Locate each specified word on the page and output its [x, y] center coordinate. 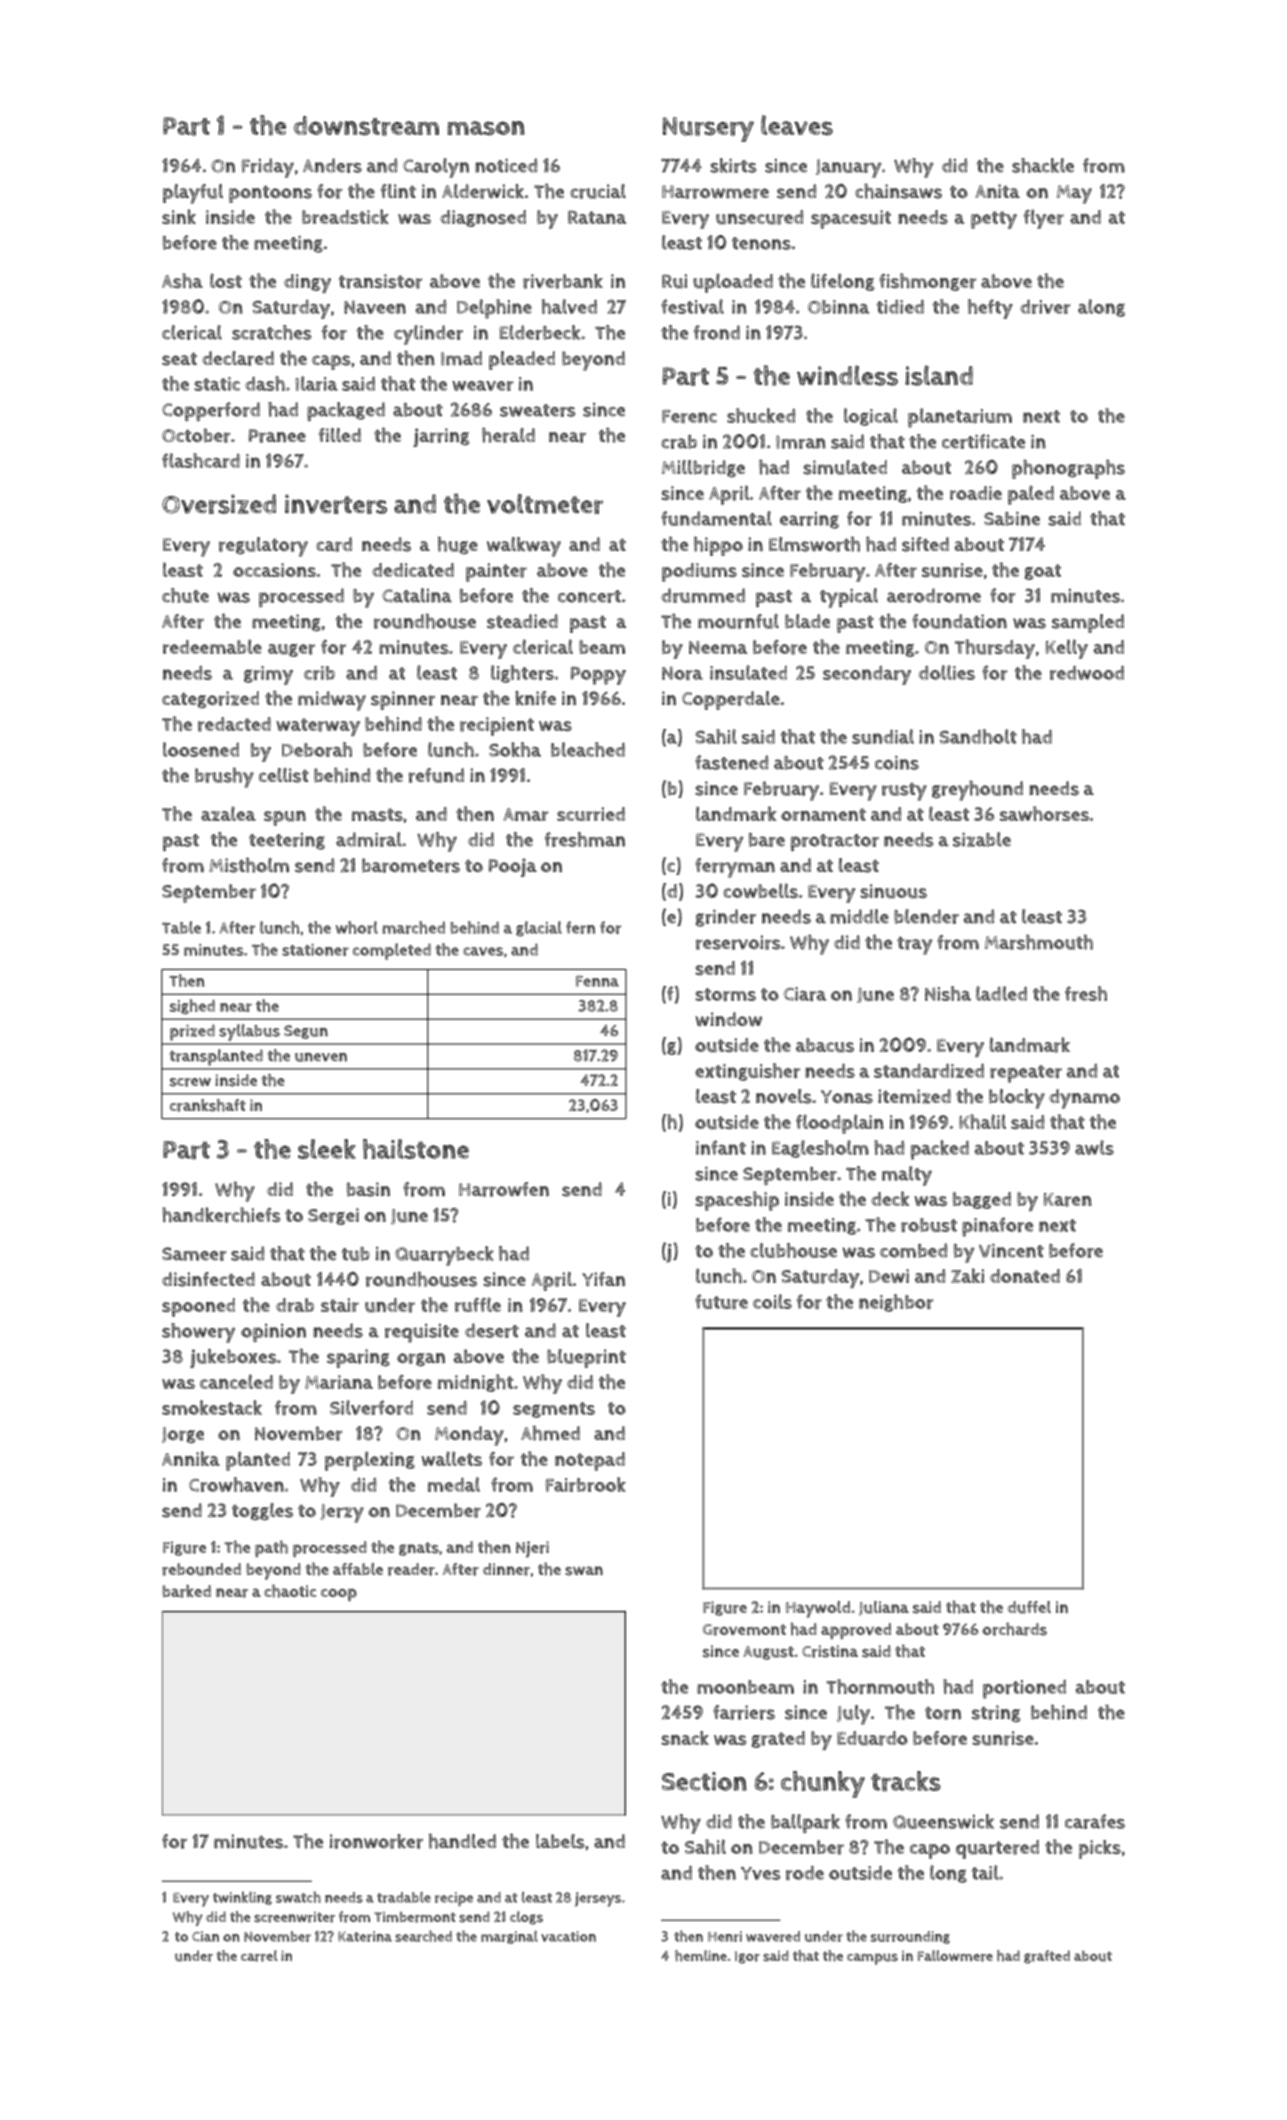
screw [190, 1082]
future [721, 1301]
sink [179, 216]
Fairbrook [586, 1484]
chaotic [290, 1591]
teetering [287, 841]
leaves [797, 125]
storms [725, 994]
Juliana [884, 1608]
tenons [761, 243]
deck [890, 1198]
